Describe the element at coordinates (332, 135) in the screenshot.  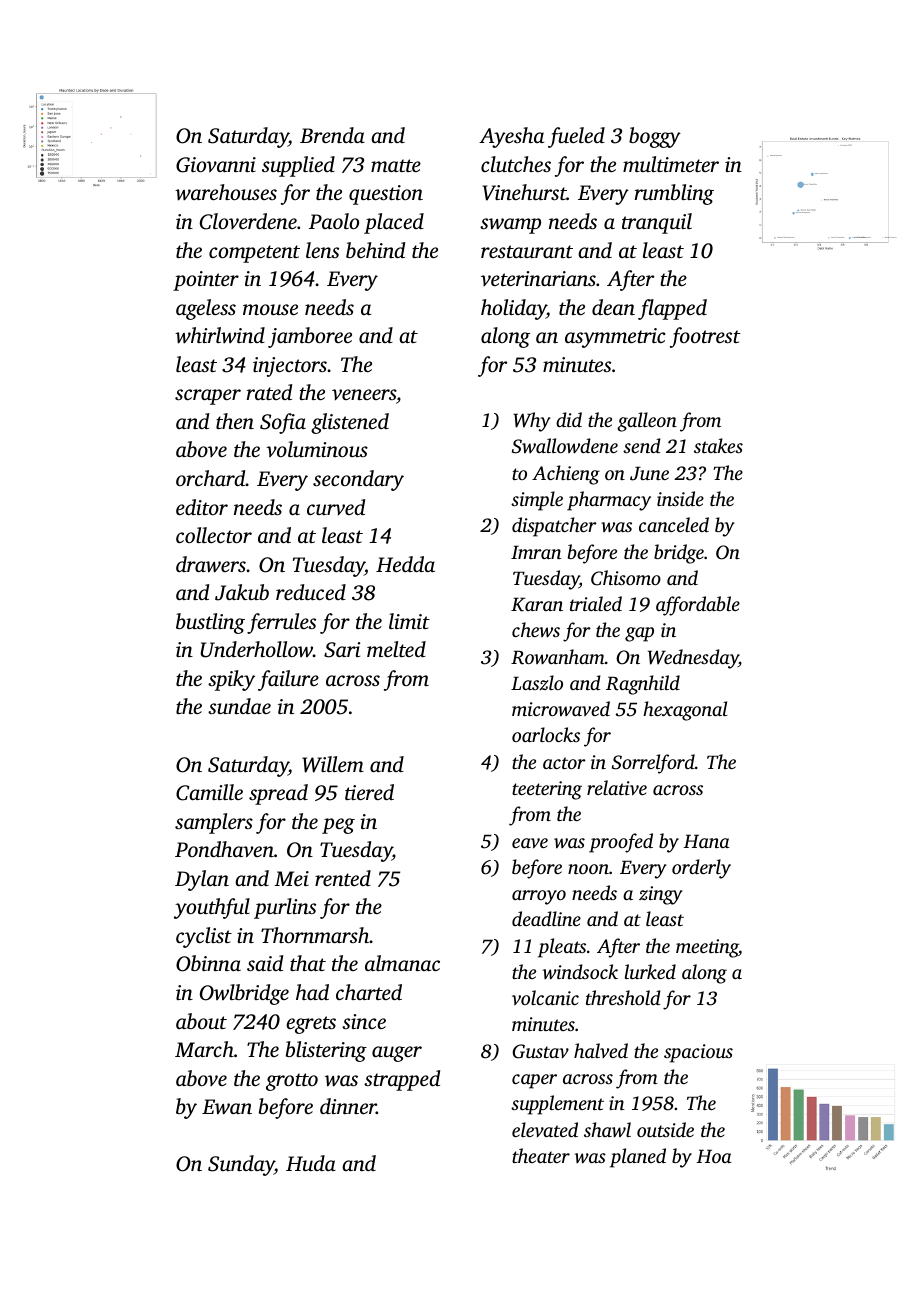
I see `Brenda` at that location.
